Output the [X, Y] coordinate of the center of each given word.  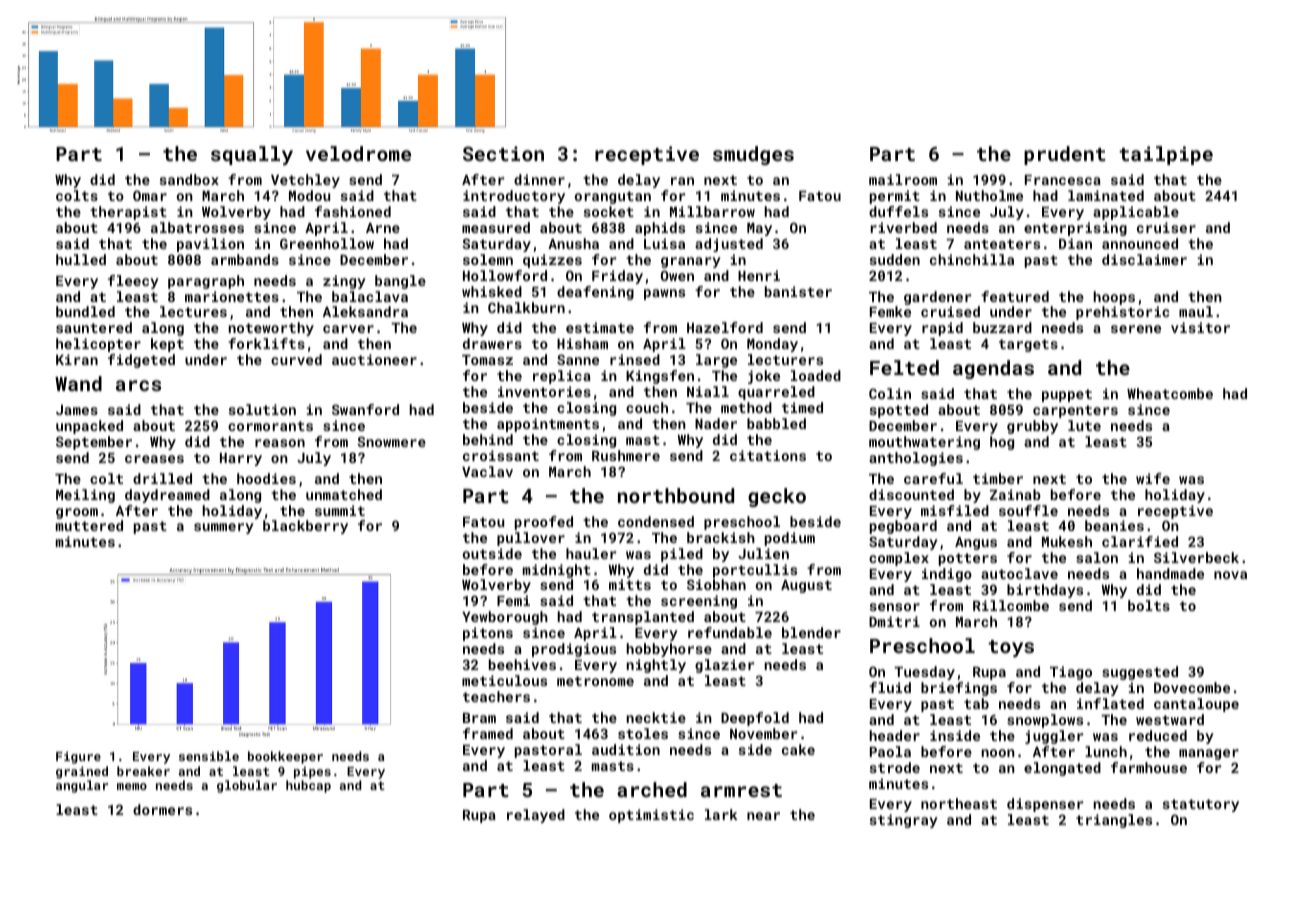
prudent [1065, 155]
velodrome [358, 153]
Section [503, 153]
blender [811, 632]
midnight [557, 571]
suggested [1140, 673]
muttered [89, 525]
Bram [479, 718]
